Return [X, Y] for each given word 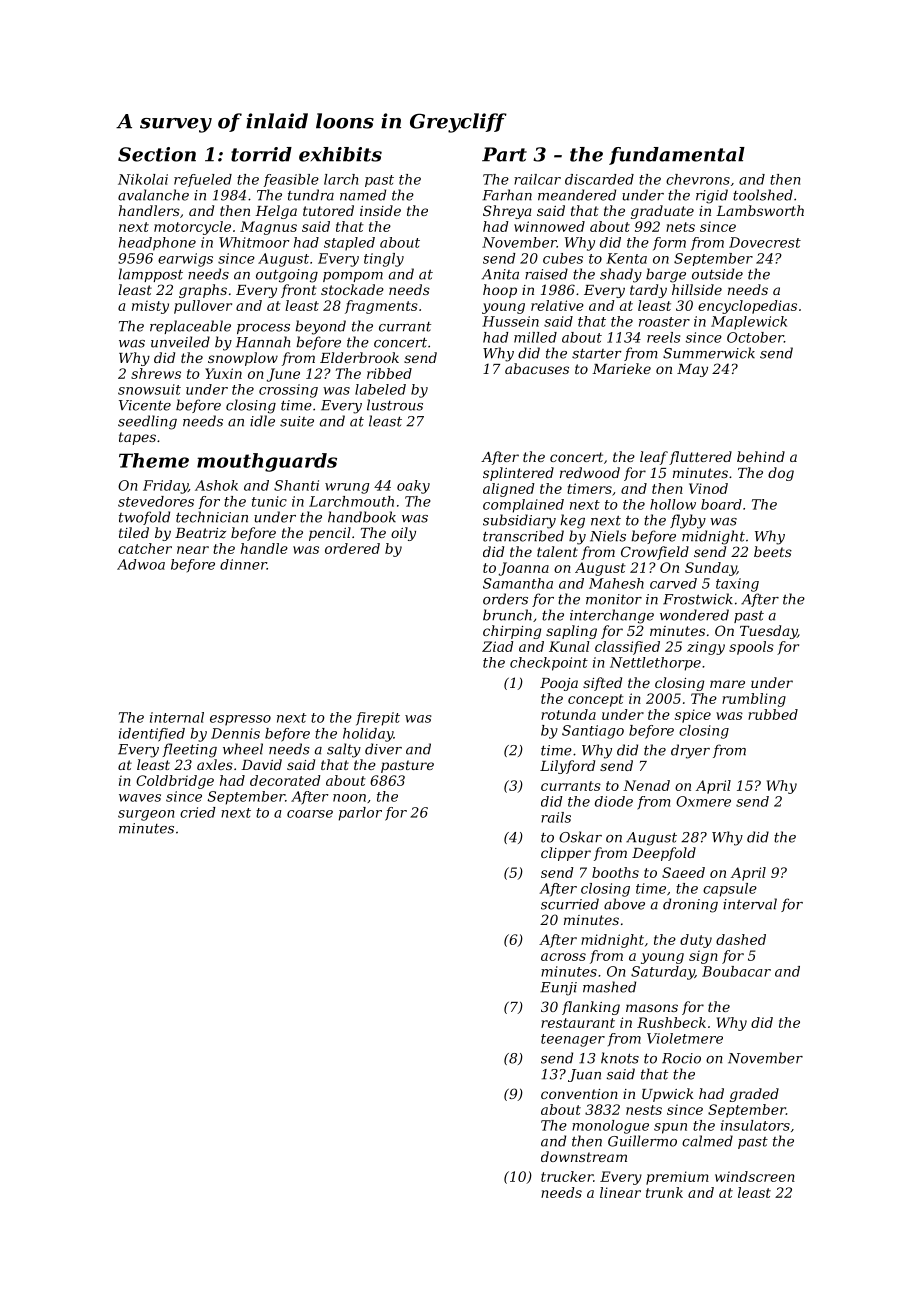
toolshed [763, 195]
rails [556, 817]
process [263, 329]
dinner [243, 564]
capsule [730, 890]
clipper [566, 854]
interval [750, 904]
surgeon [146, 815]
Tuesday [768, 632]
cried [198, 812]
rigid [712, 196]
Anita [500, 274]
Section [157, 154]
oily [403, 534]
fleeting [189, 750]
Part [504, 154]
